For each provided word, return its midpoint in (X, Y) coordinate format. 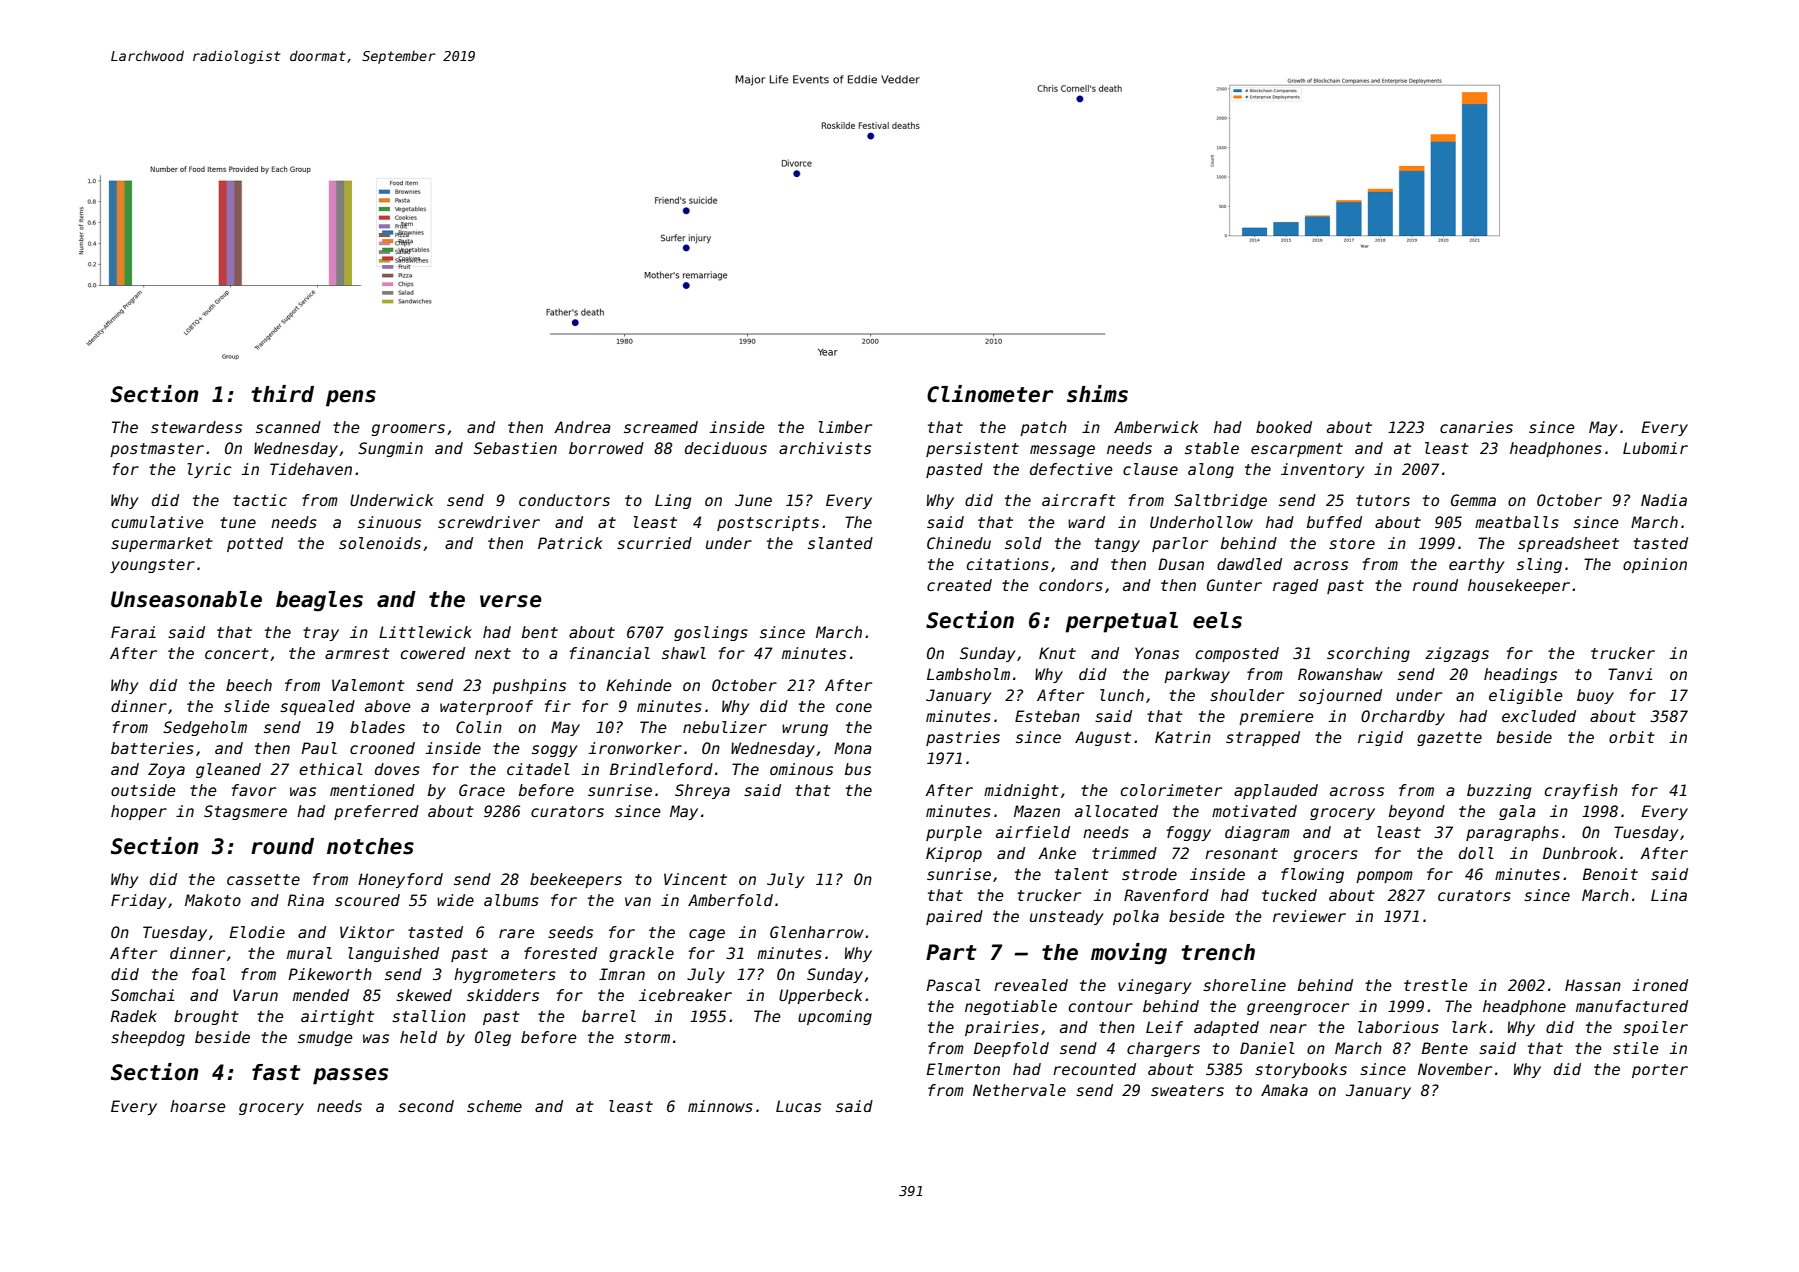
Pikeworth (330, 974)
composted (1237, 654)
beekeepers (576, 880)
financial (610, 653)
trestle (1436, 985)
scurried (654, 543)
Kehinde (639, 685)
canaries (1476, 427)
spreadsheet (1568, 544)
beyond (1417, 812)
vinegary (1154, 986)
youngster (152, 566)
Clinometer (990, 394)
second (426, 1106)
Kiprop (954, 854)
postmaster (157, 450)
